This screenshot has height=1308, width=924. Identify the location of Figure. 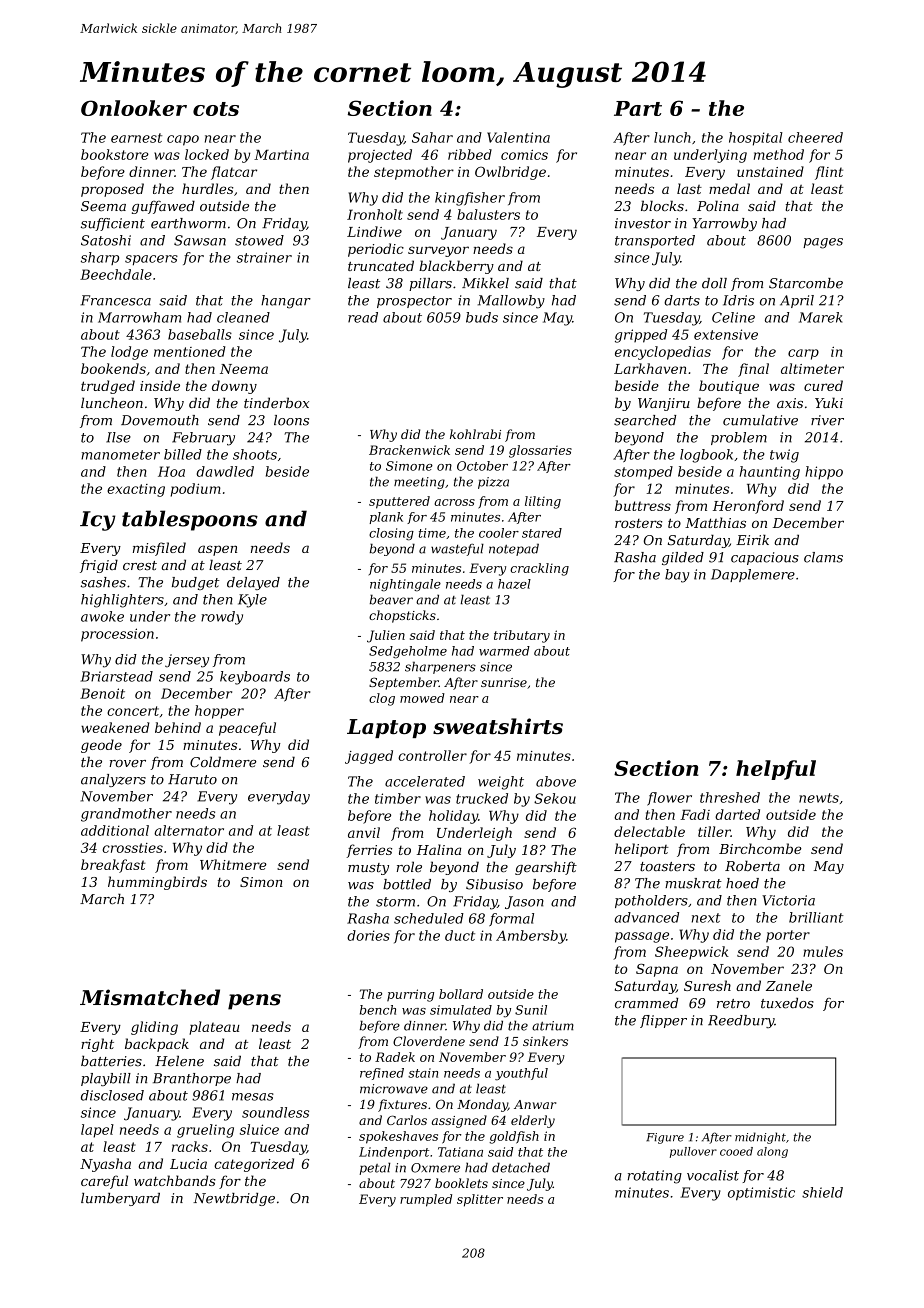
(665, 1138).
